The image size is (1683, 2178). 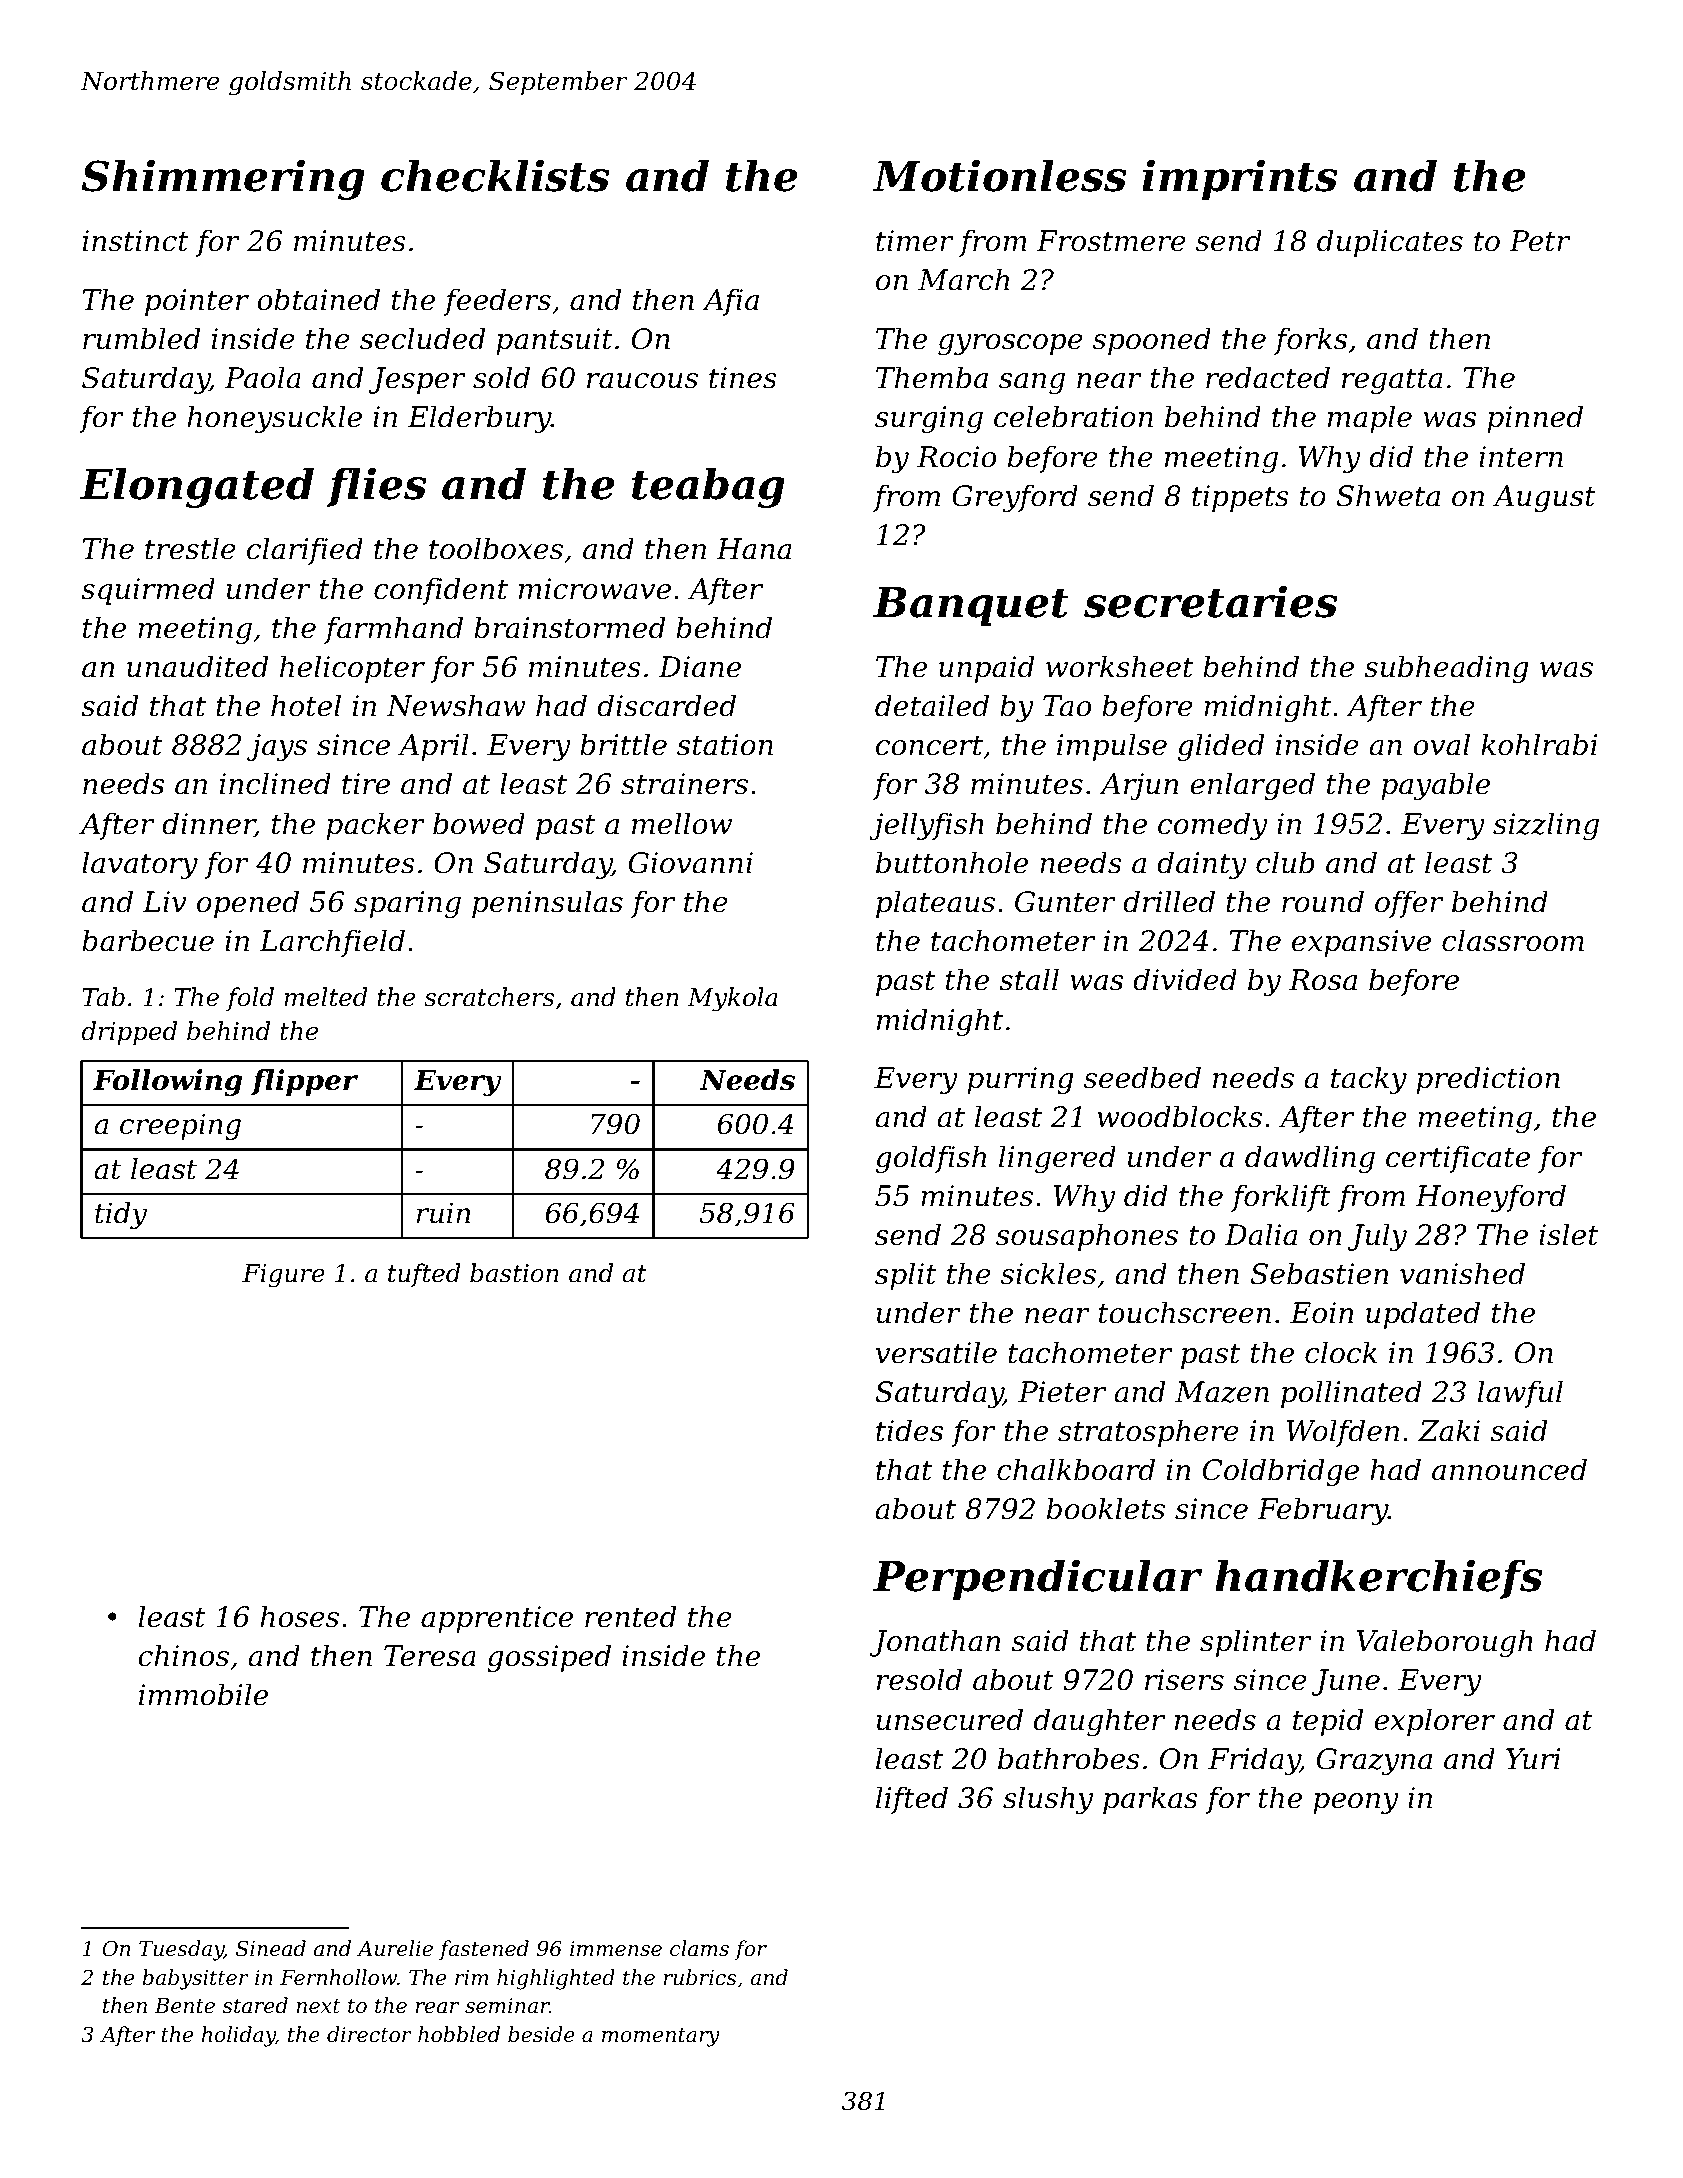 What do you see at coordinates (1285, 862) in the image?
I see `club` at bounding box center [1285, 862].
